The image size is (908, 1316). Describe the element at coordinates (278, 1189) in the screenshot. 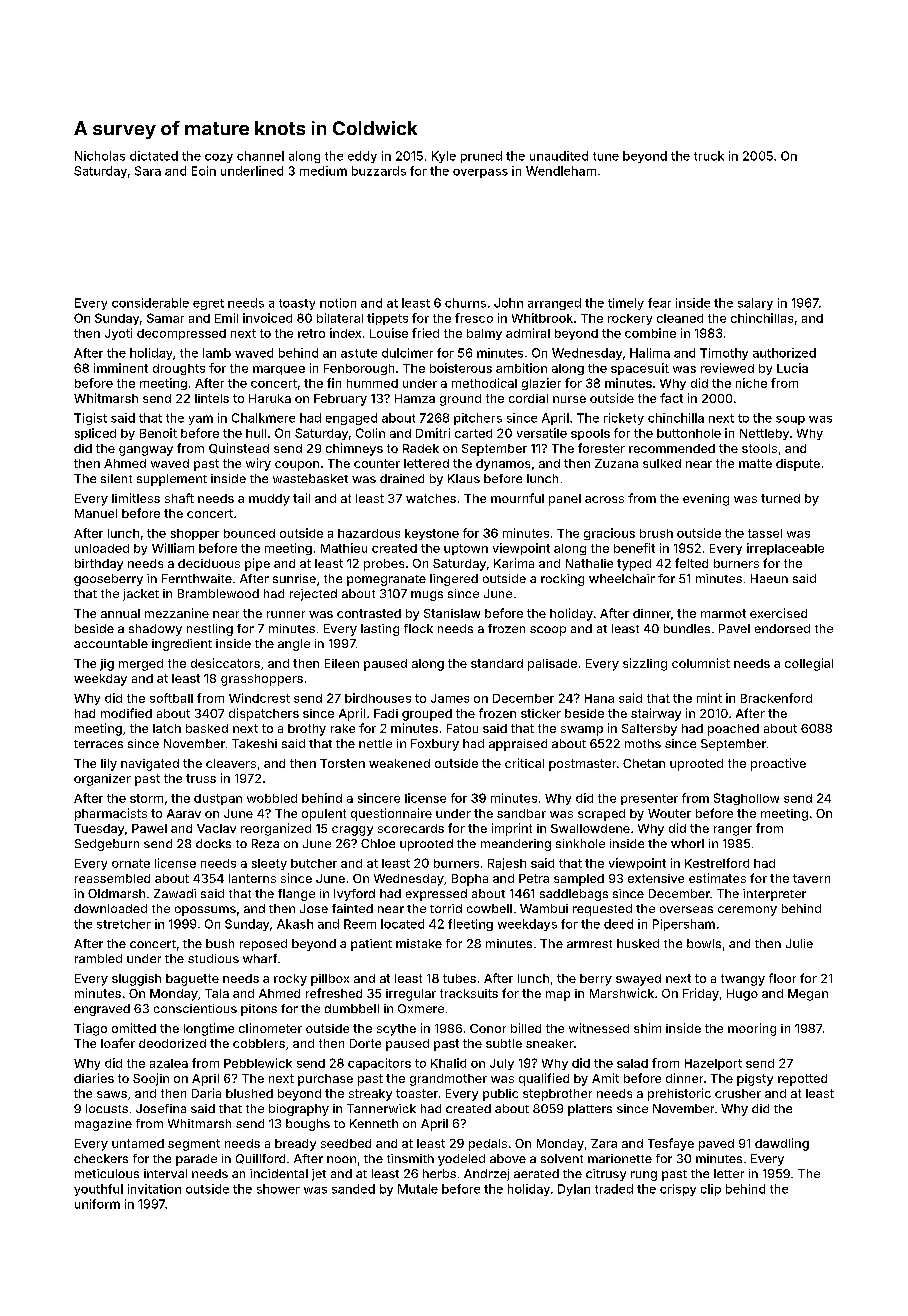

I see `shower` at that location.
